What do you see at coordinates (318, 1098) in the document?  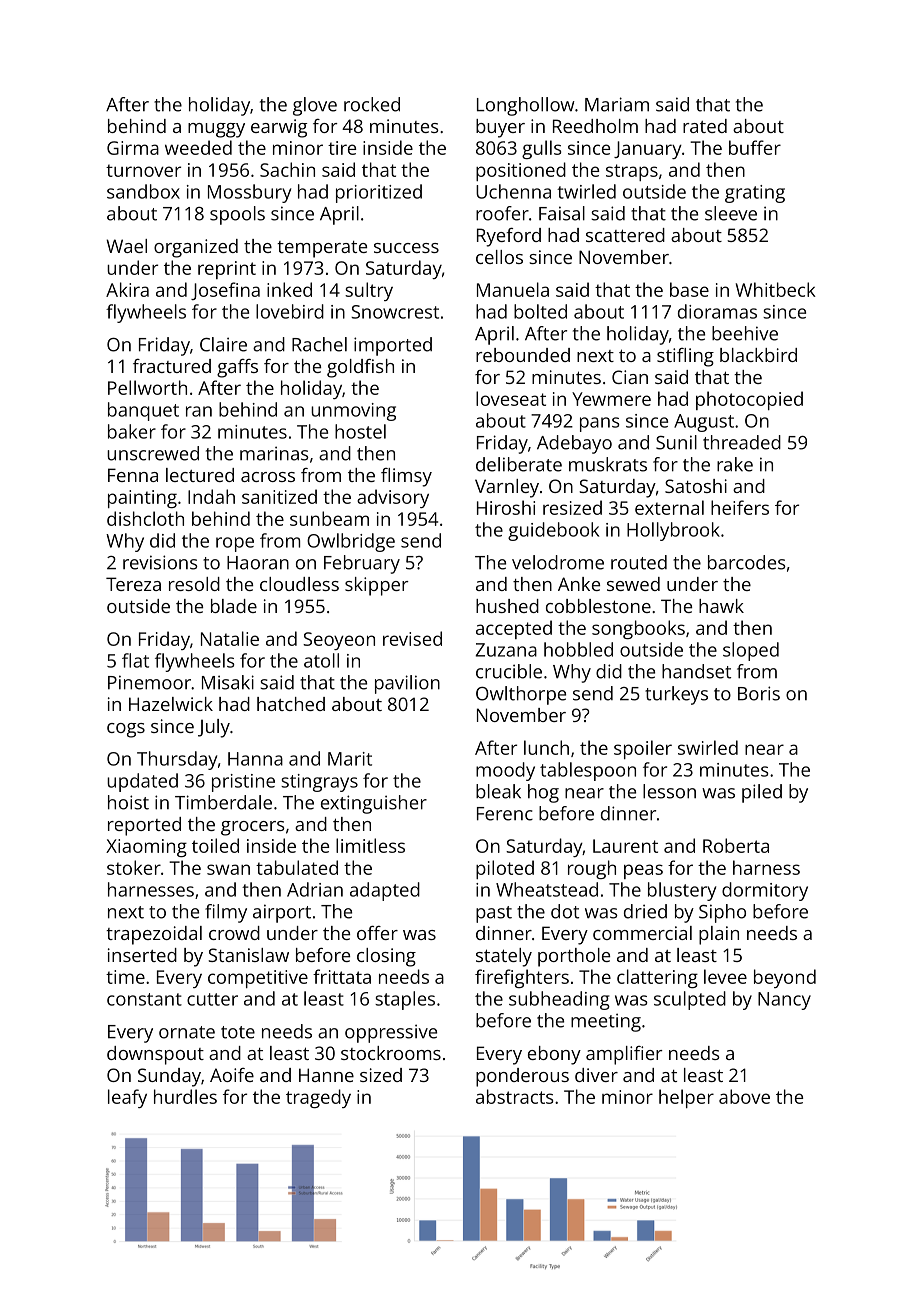 I see `tragedy` at bounding box center [318, 1098].
